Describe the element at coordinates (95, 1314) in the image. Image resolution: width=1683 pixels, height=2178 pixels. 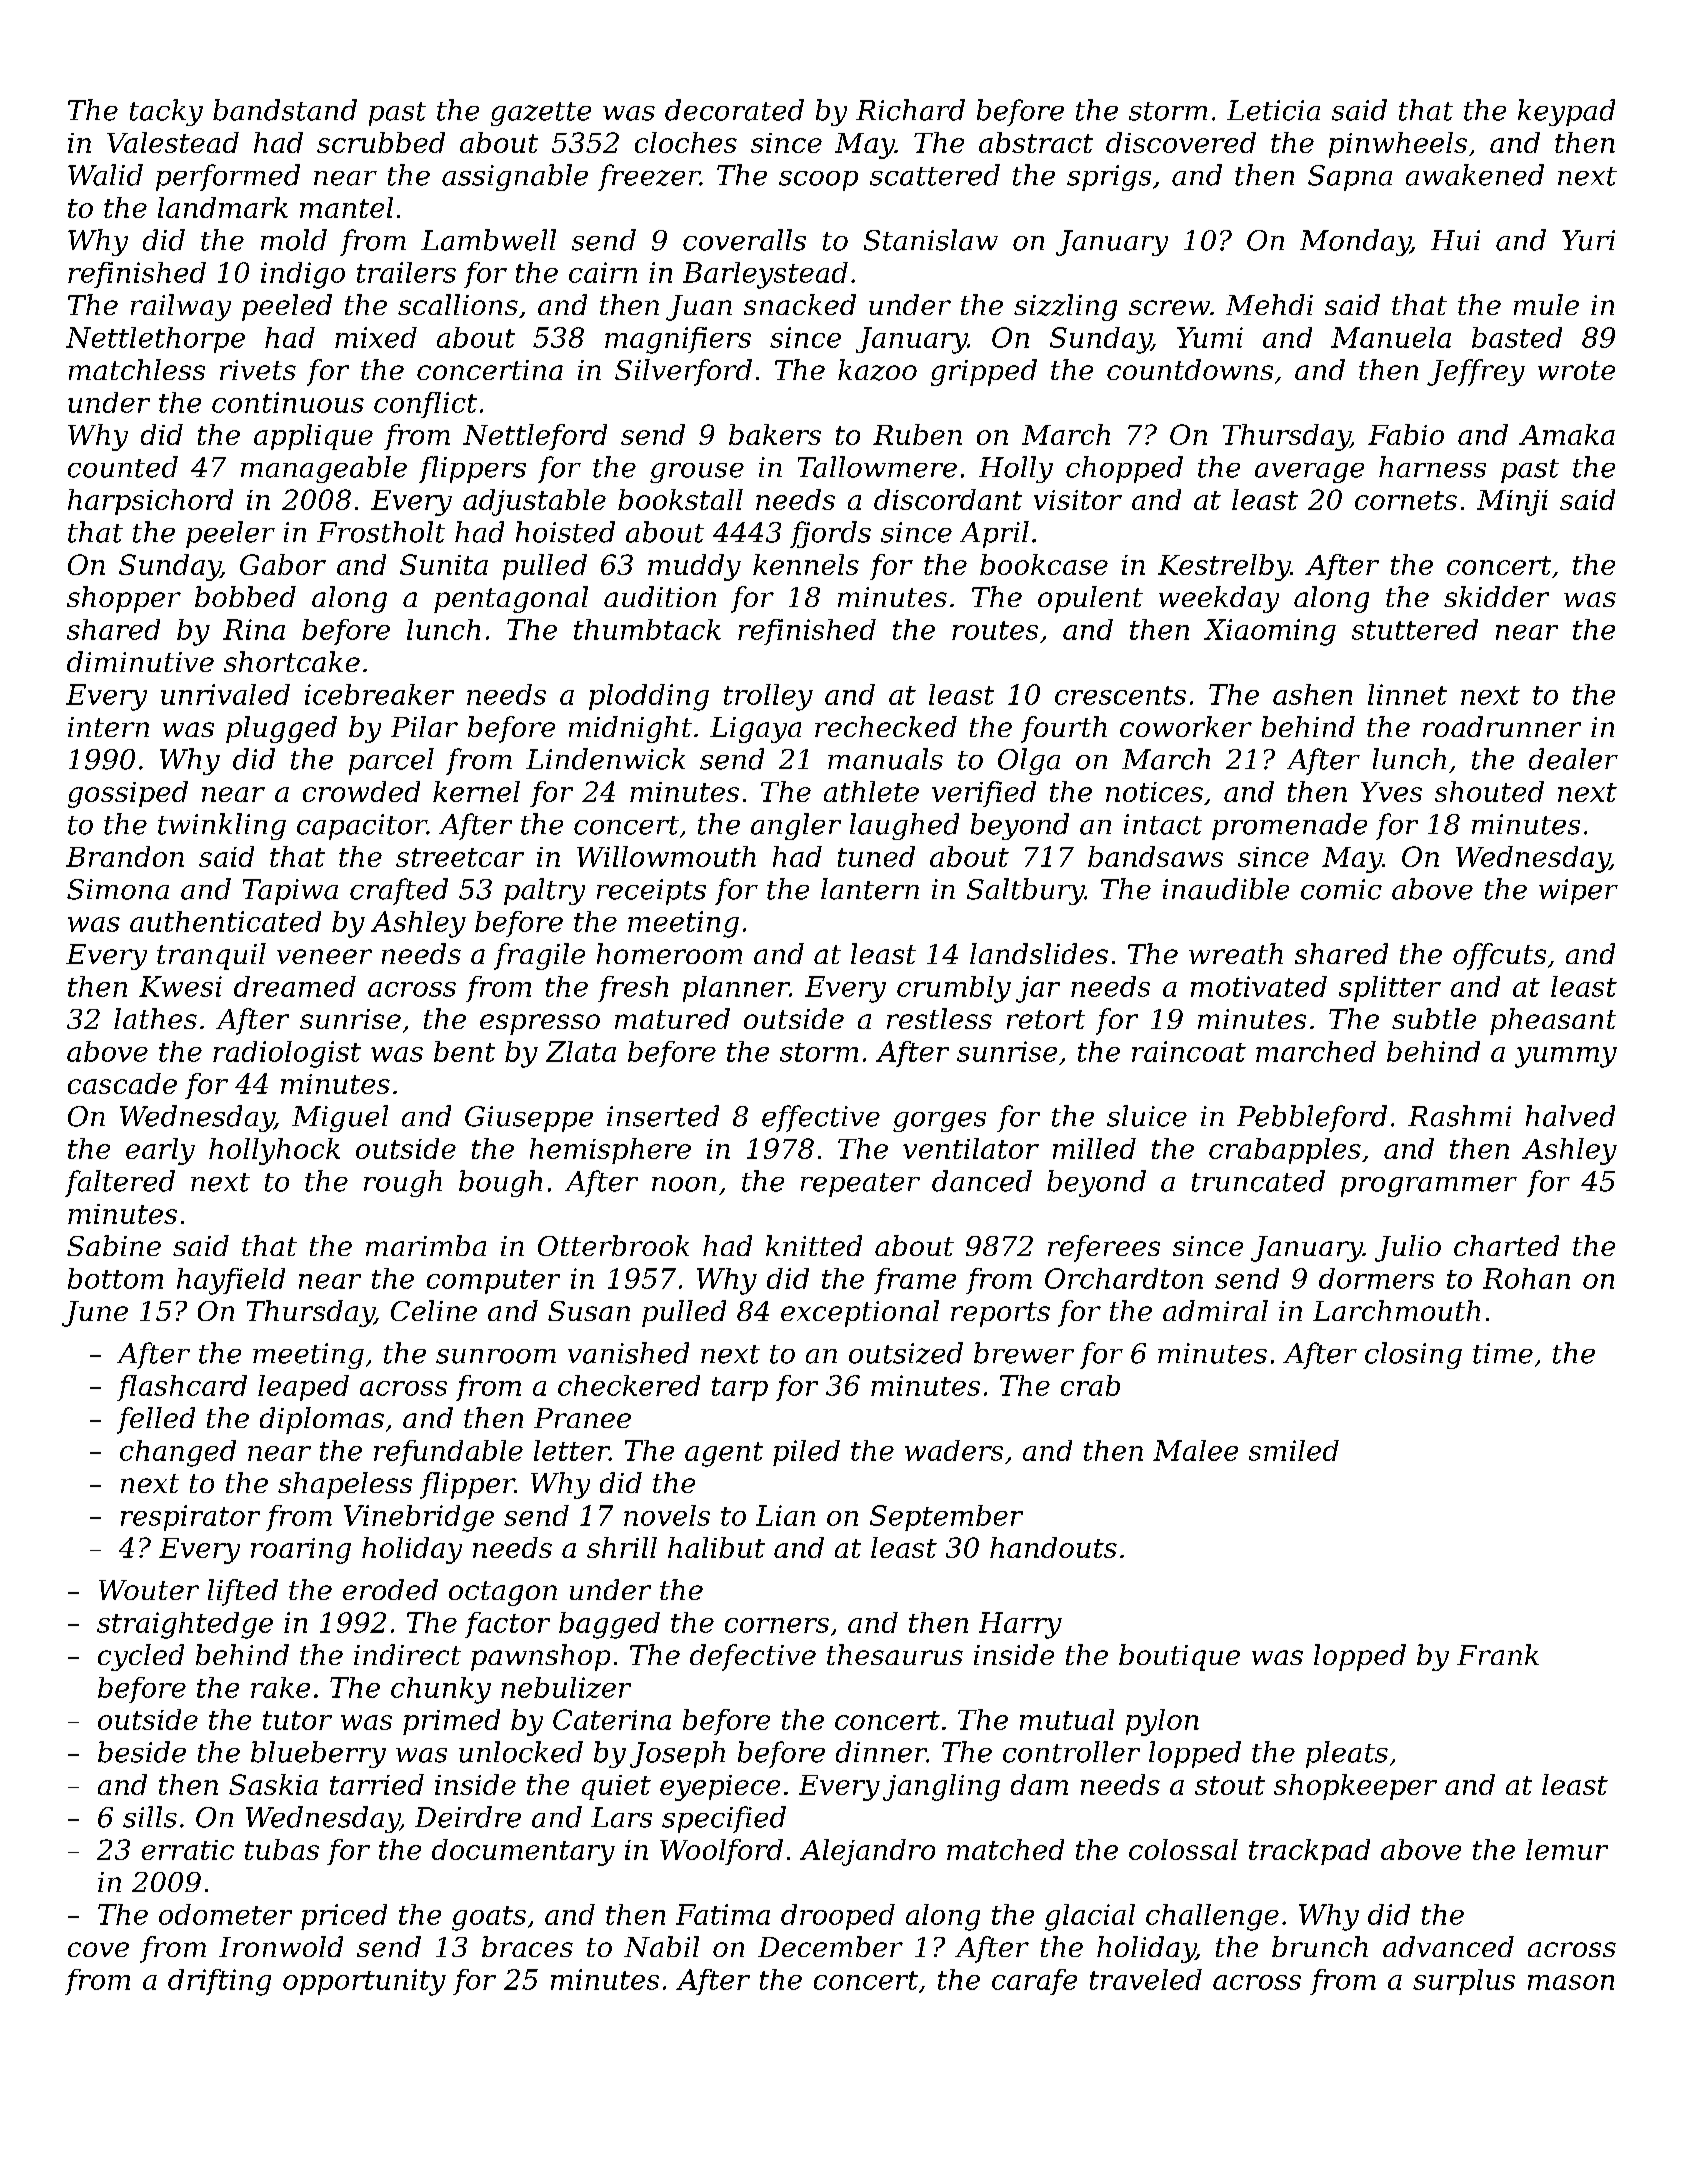
I see `June` at that location.
